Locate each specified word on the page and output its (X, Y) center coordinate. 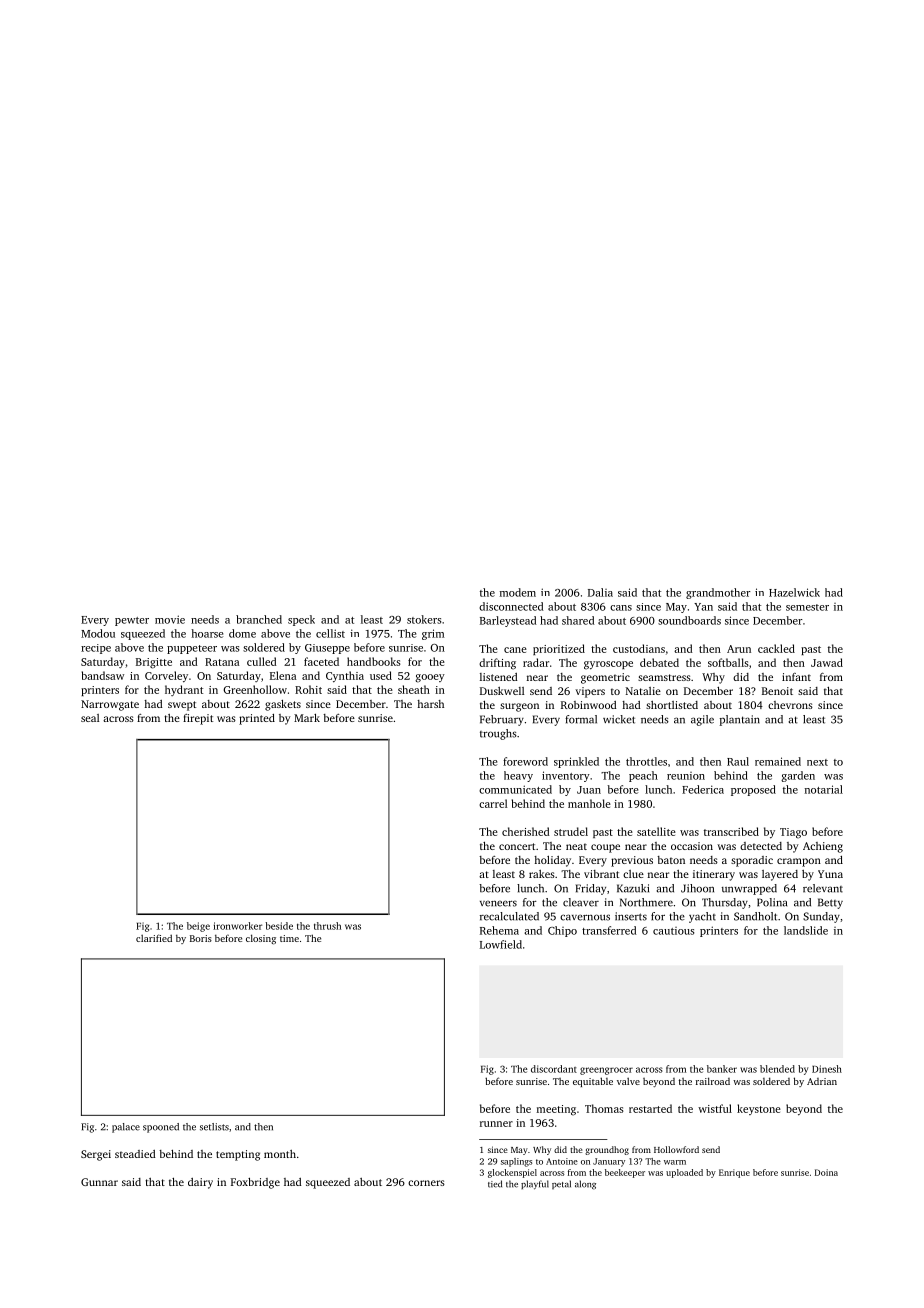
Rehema (499, 930)
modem (518, 592)
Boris (201, 938)
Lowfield (501, 944)
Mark (307, 718)
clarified (154, 938)
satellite (656, 831)
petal (561, 1184)
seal (90, 718)
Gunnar (99, 1182)
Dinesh (827, 1069)
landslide (806, 930)
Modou (98, 633)
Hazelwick (794, 592)
